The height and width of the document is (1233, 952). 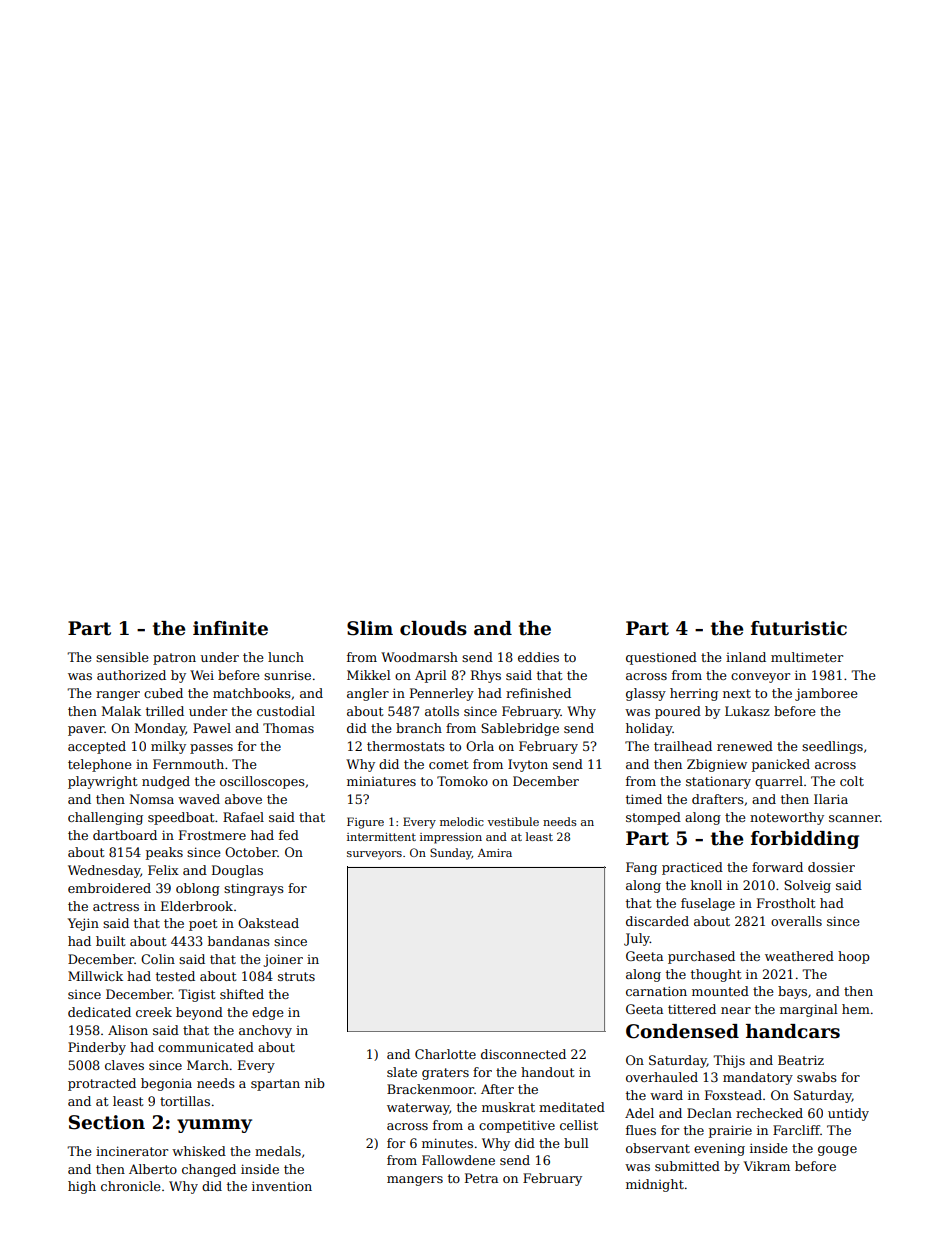 I want to click on melodic, so click(x=462, y=821).
